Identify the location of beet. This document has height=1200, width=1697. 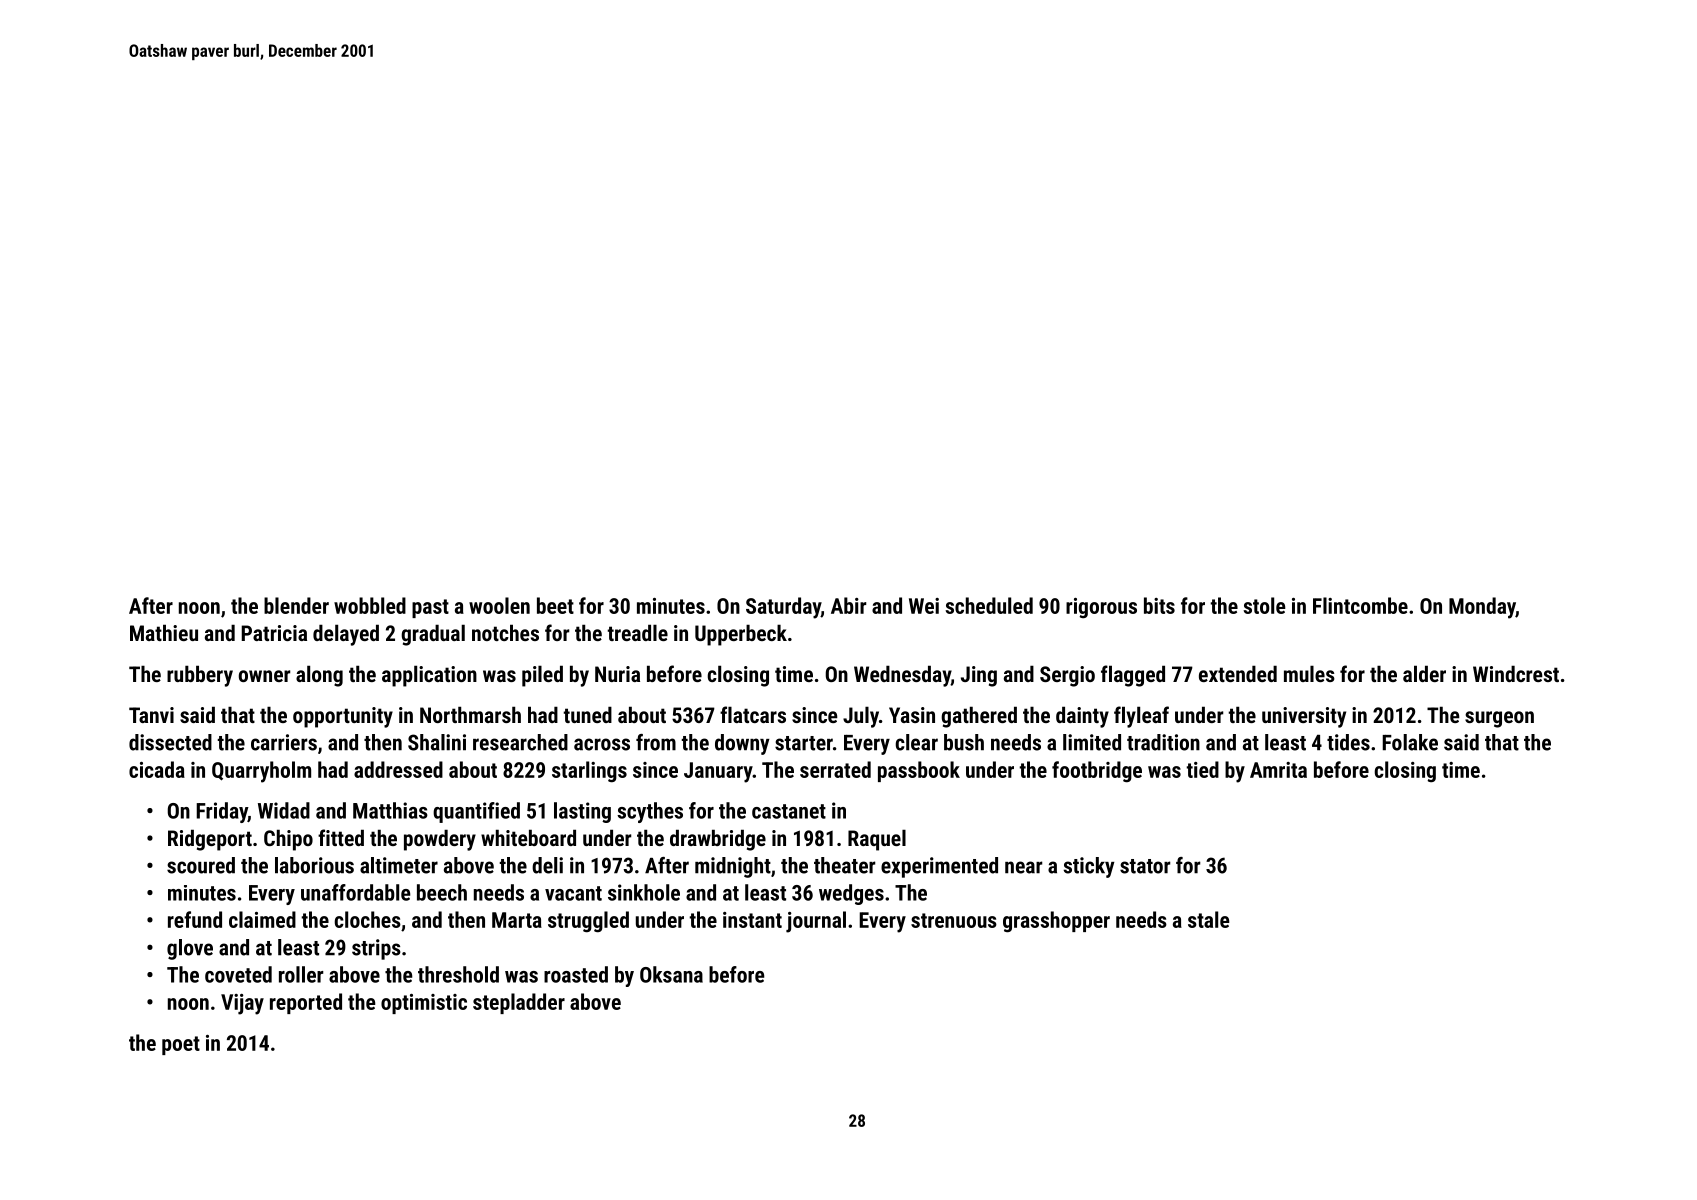
(555, 605).
